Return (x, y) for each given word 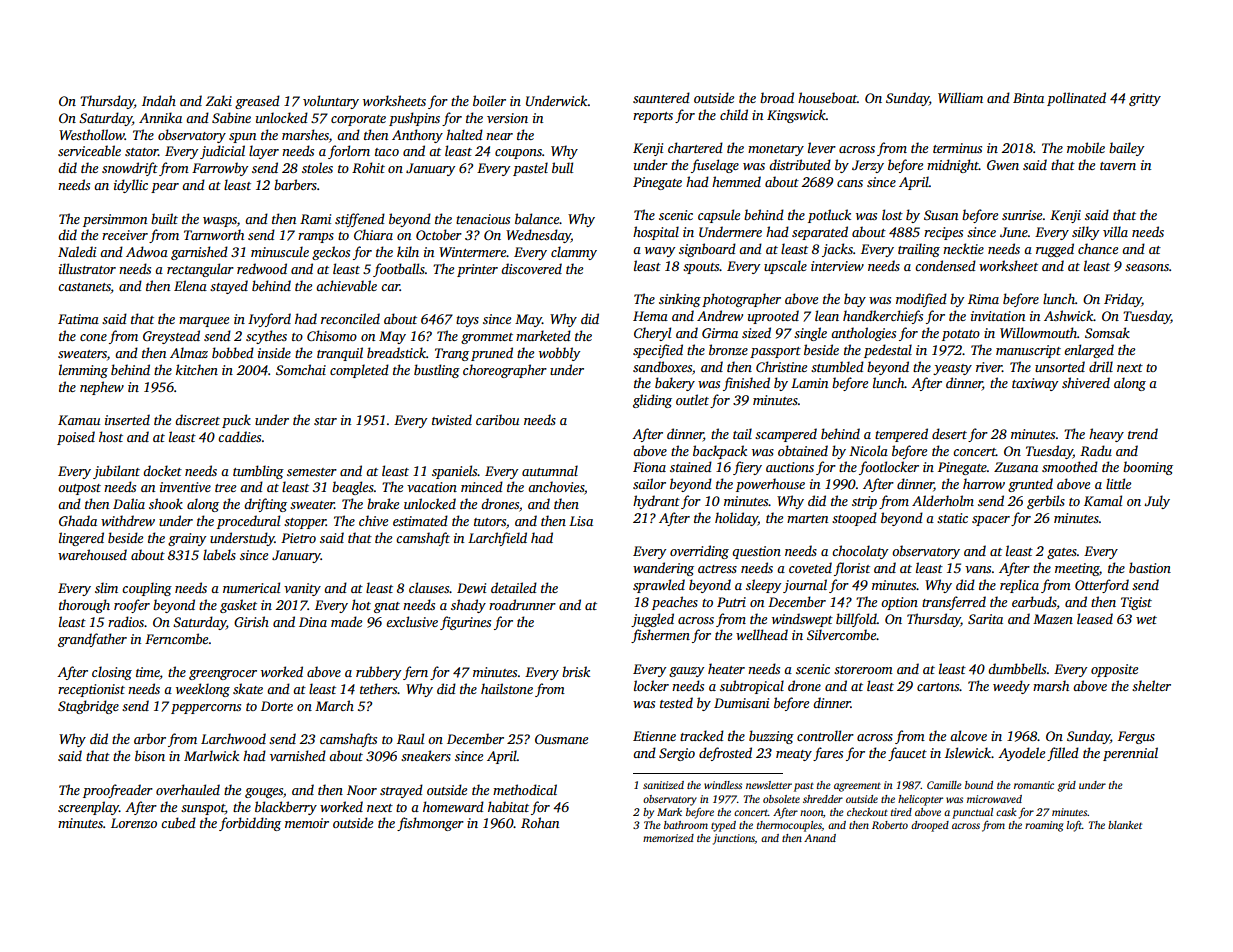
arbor (150, 738)
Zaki (219, 100)
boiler (489, 100)
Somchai (301, 369)
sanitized (663, 785)
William (960, 97)
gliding (652, 401)
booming (1148, 468)
